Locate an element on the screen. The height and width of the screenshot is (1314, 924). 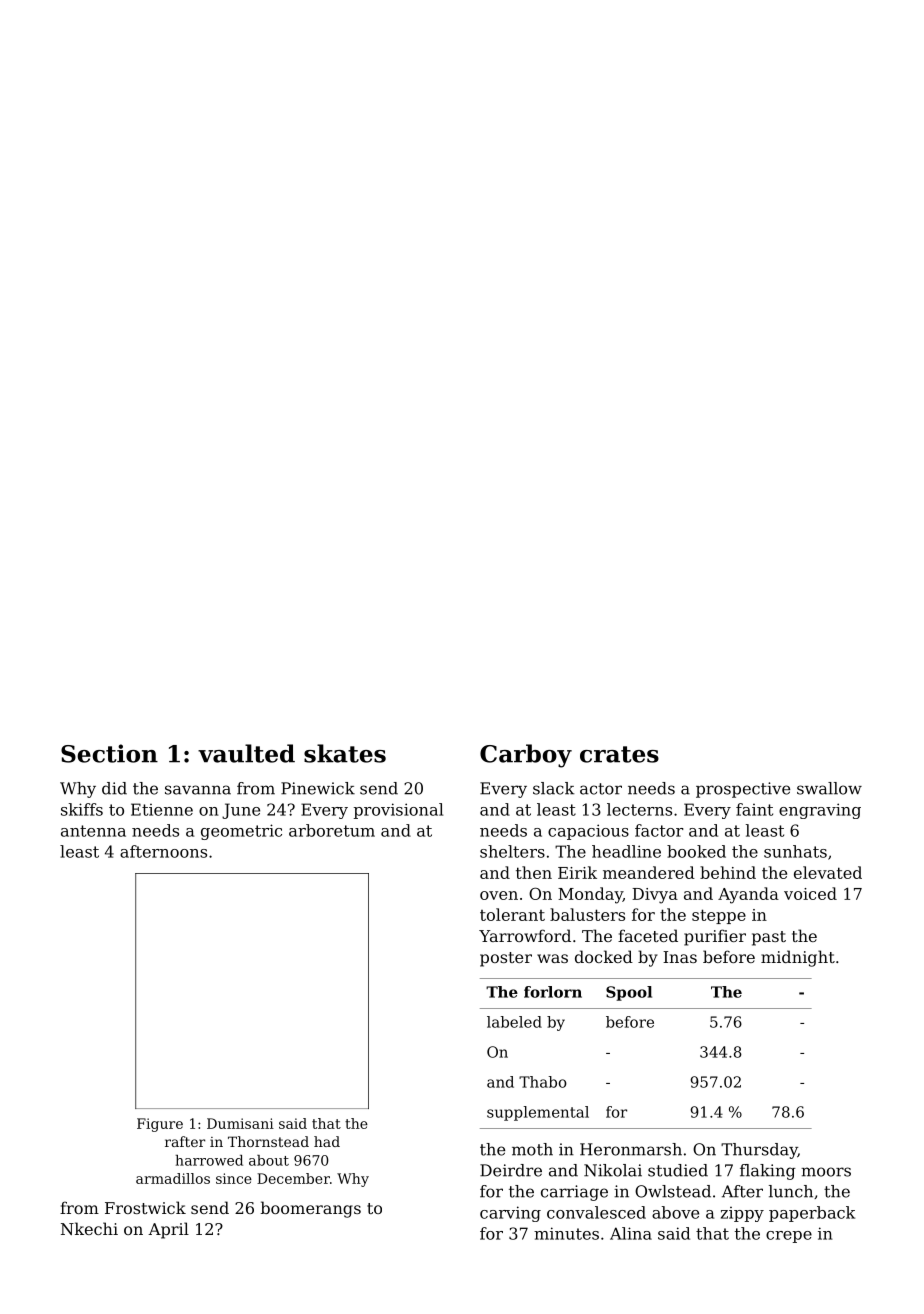
Eirik is located at coordinates (577, 872).
